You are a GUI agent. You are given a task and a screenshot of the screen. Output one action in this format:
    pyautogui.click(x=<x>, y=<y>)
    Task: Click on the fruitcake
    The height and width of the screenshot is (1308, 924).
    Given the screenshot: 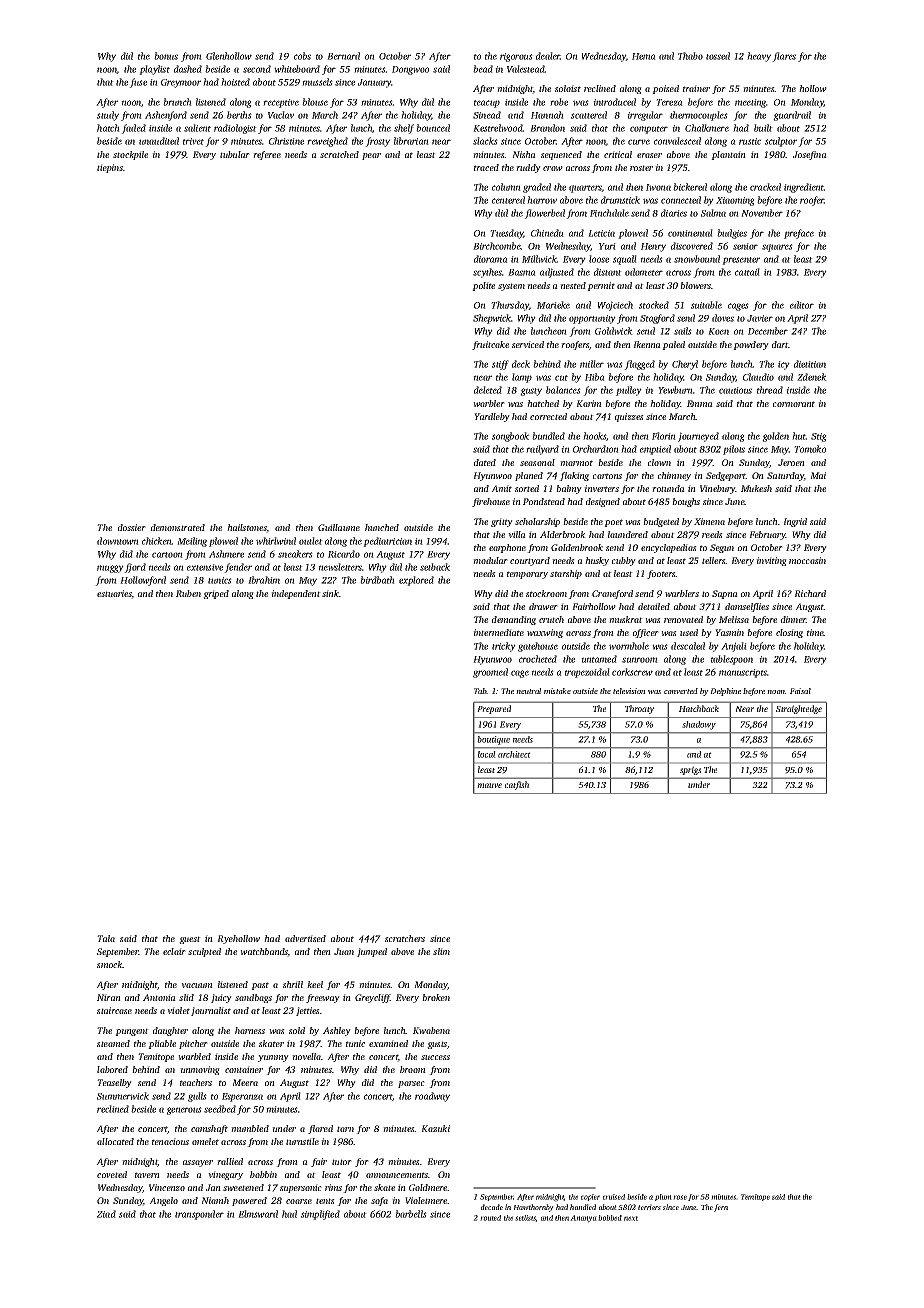 What is the action you would take?
    pyautogui.click(x=490, y=345)
